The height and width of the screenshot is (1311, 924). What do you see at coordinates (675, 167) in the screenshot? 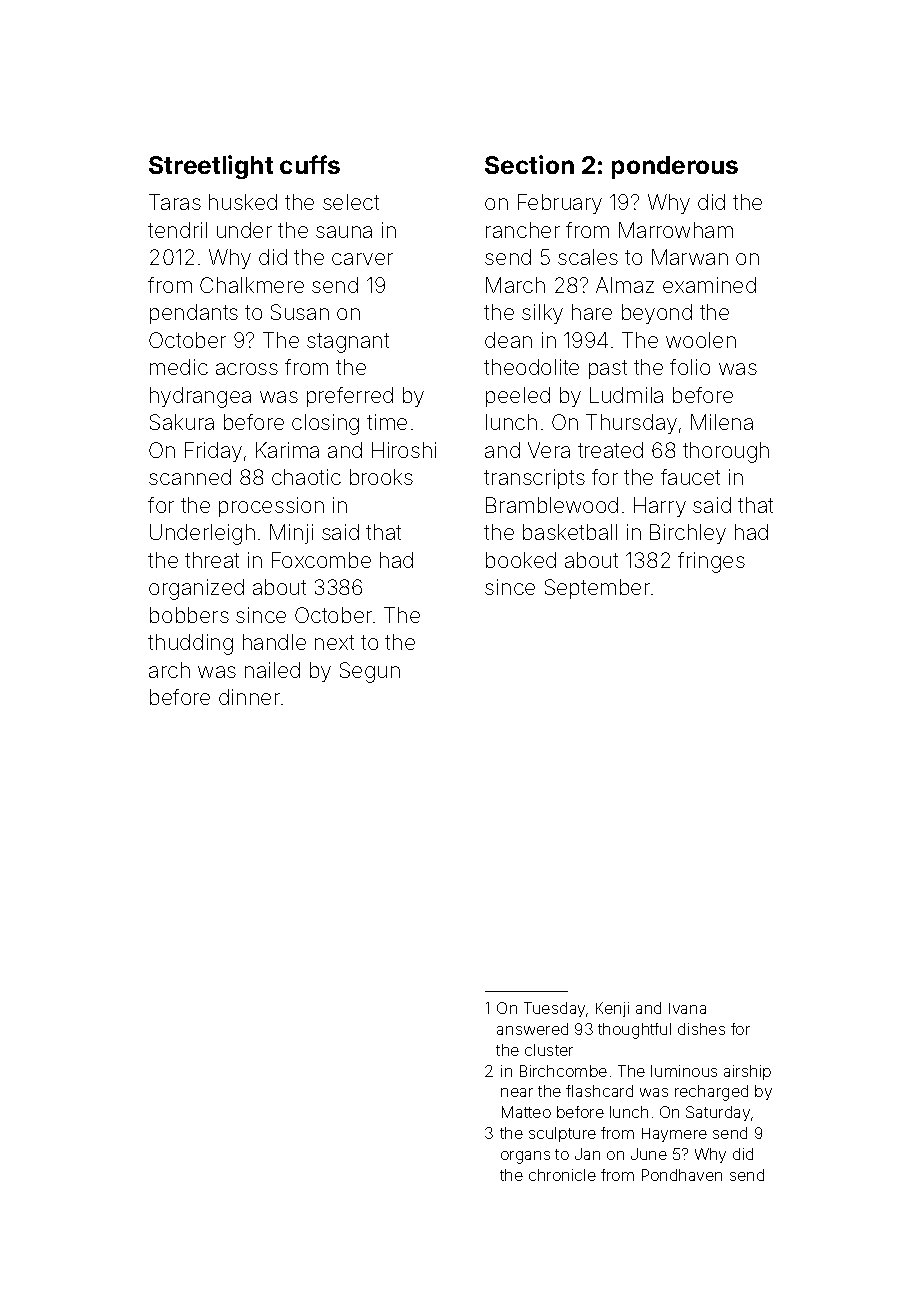
I see `ponderous` at bounding box center [675, 167].
